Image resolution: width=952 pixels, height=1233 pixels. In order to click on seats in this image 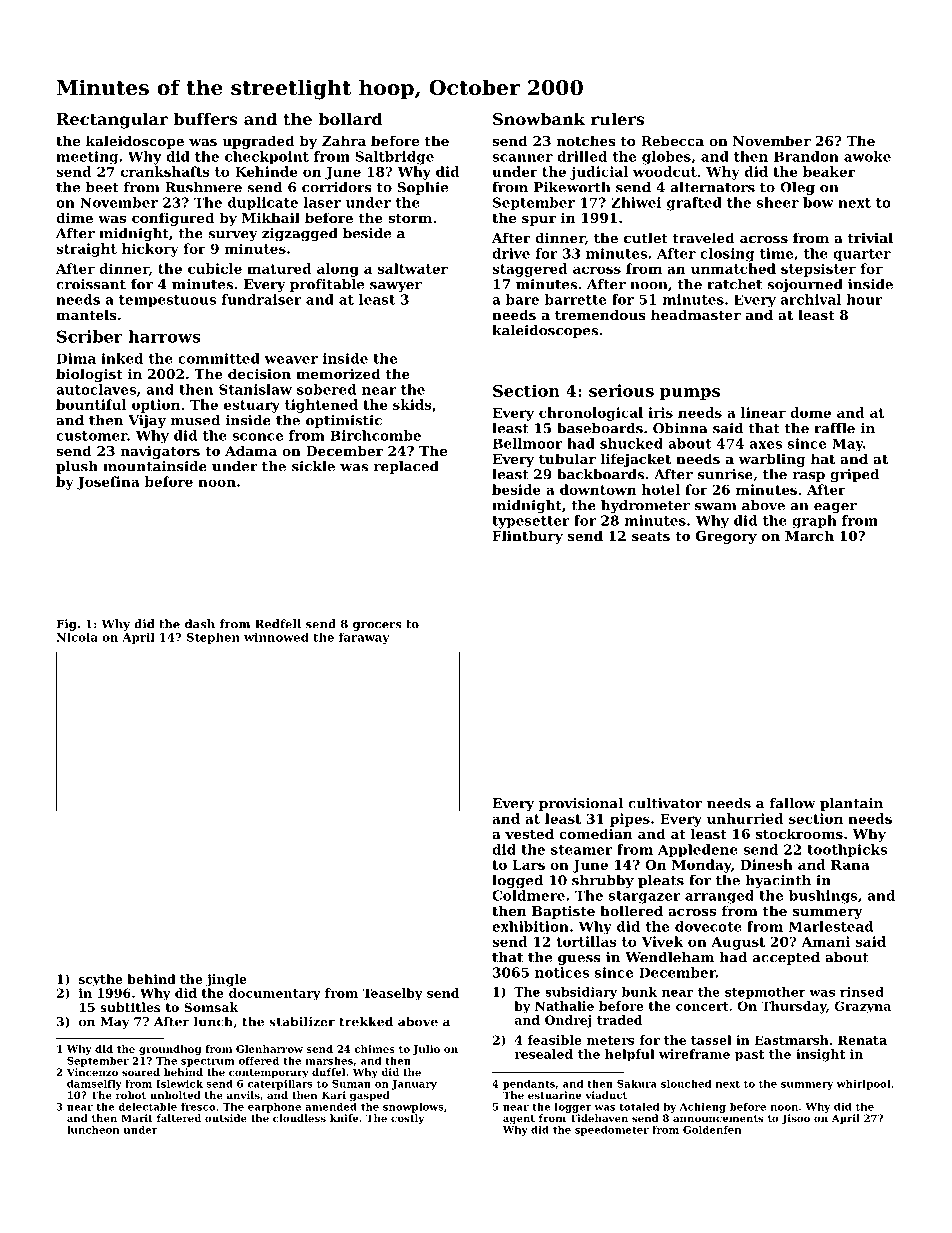, I will do `click(651, 536)`.
